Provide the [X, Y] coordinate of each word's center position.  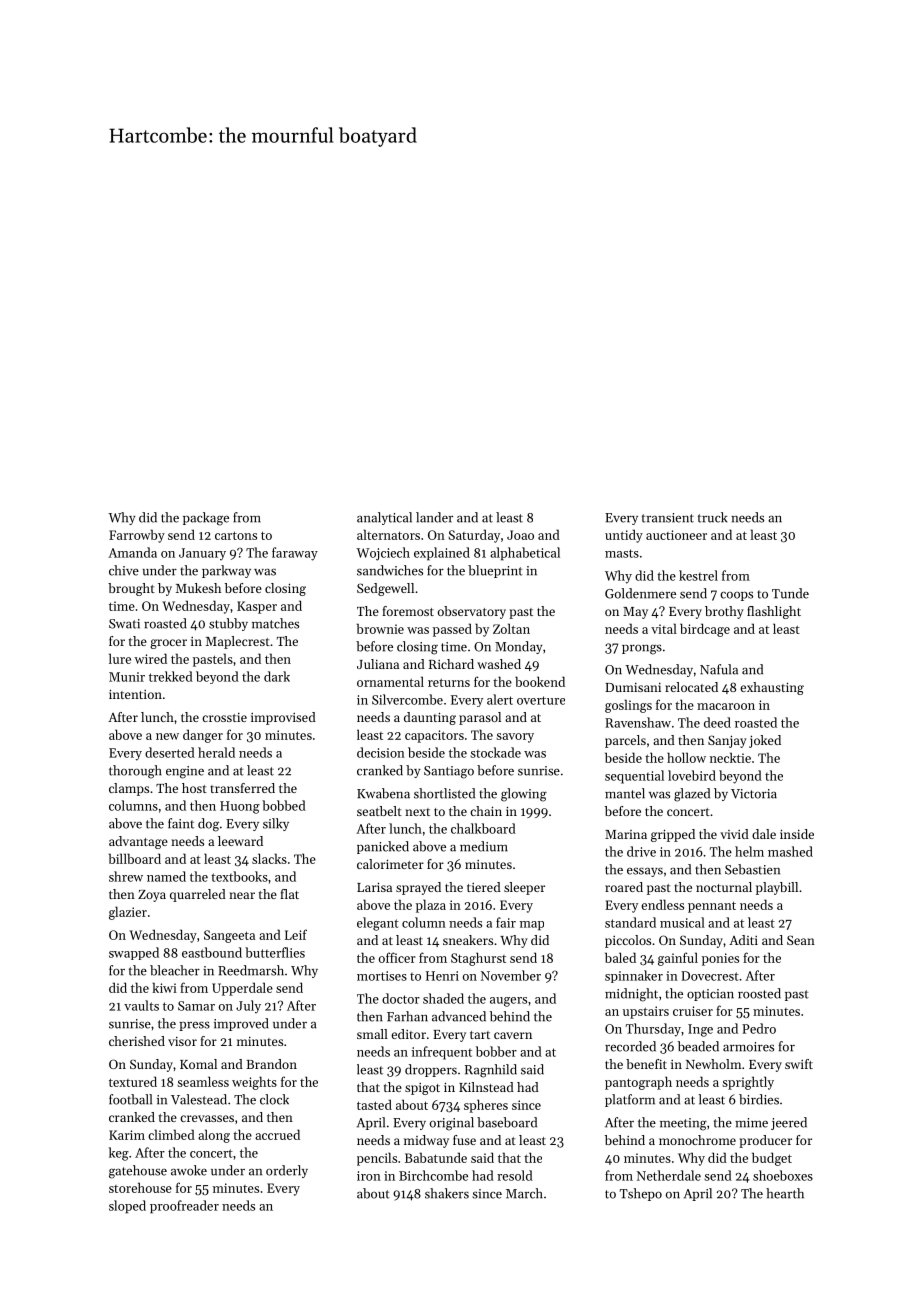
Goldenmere [640, 593]
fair [506, 922]
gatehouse [138, 1172]
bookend [540, 681]
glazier [128, 913]
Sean [801, 940]
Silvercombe [407, 699]
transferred [242, 788]
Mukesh [198, 588]
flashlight [774, 612]
